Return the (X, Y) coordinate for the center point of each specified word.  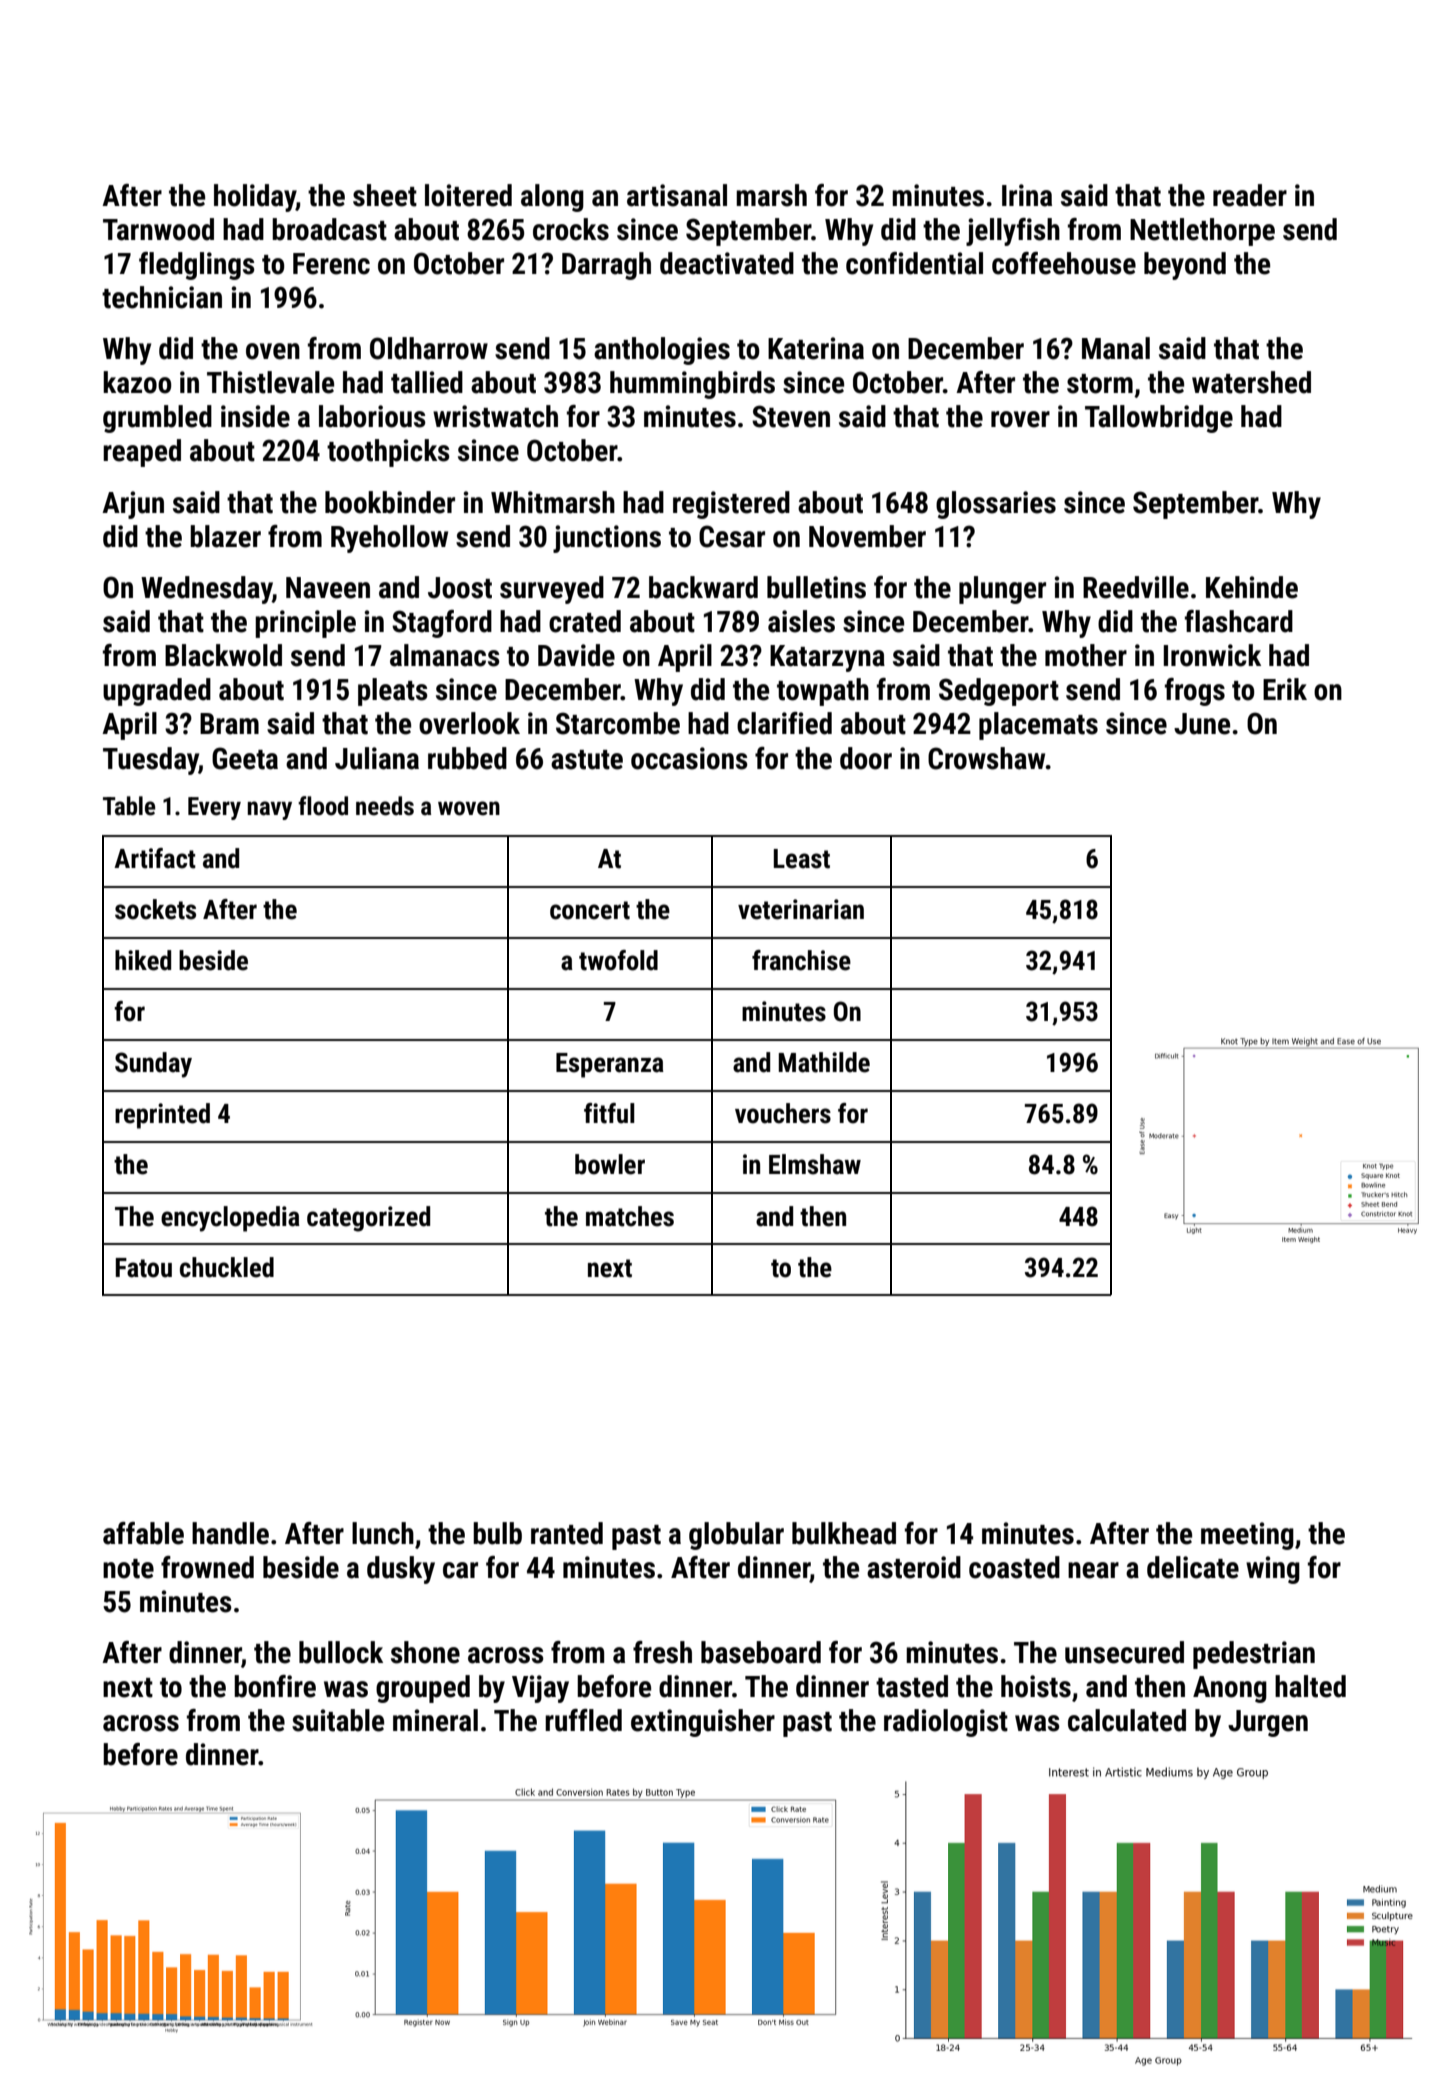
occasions (689, 758)
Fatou (144, 1268)
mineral (435, 1720)
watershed (1251, 382)
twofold (618, 960)
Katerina (816, 348)
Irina (1027, 195)
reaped (142, 453)
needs (385, 806)
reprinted (162, 1116)
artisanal (677, 195)
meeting (1247, 1536)
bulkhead (844, 1533)
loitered (468, 195)
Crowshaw (986, 758)
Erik (1285, 689)
